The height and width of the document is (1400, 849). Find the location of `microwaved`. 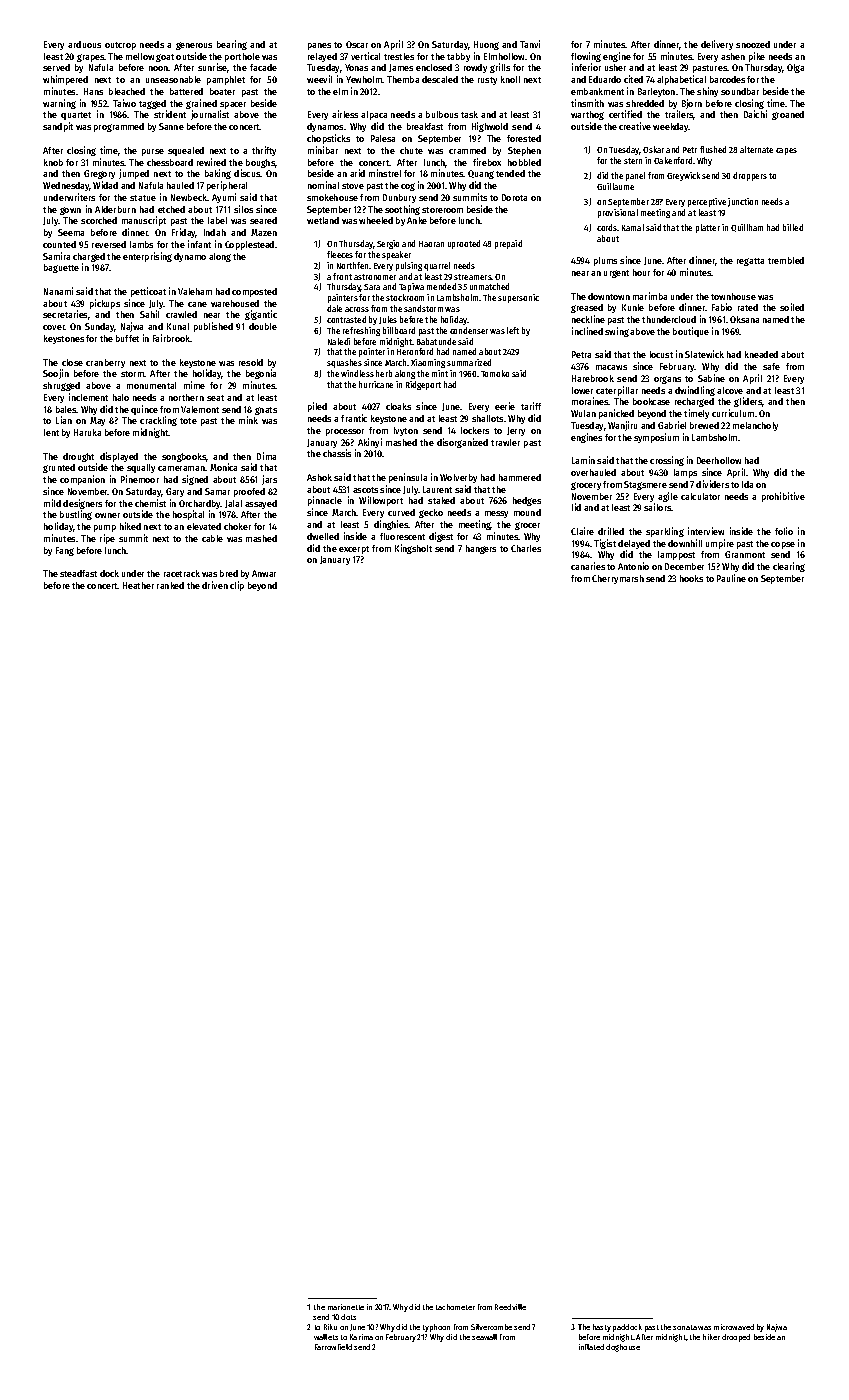

microwaved is located at coordinates (734, 1327).
